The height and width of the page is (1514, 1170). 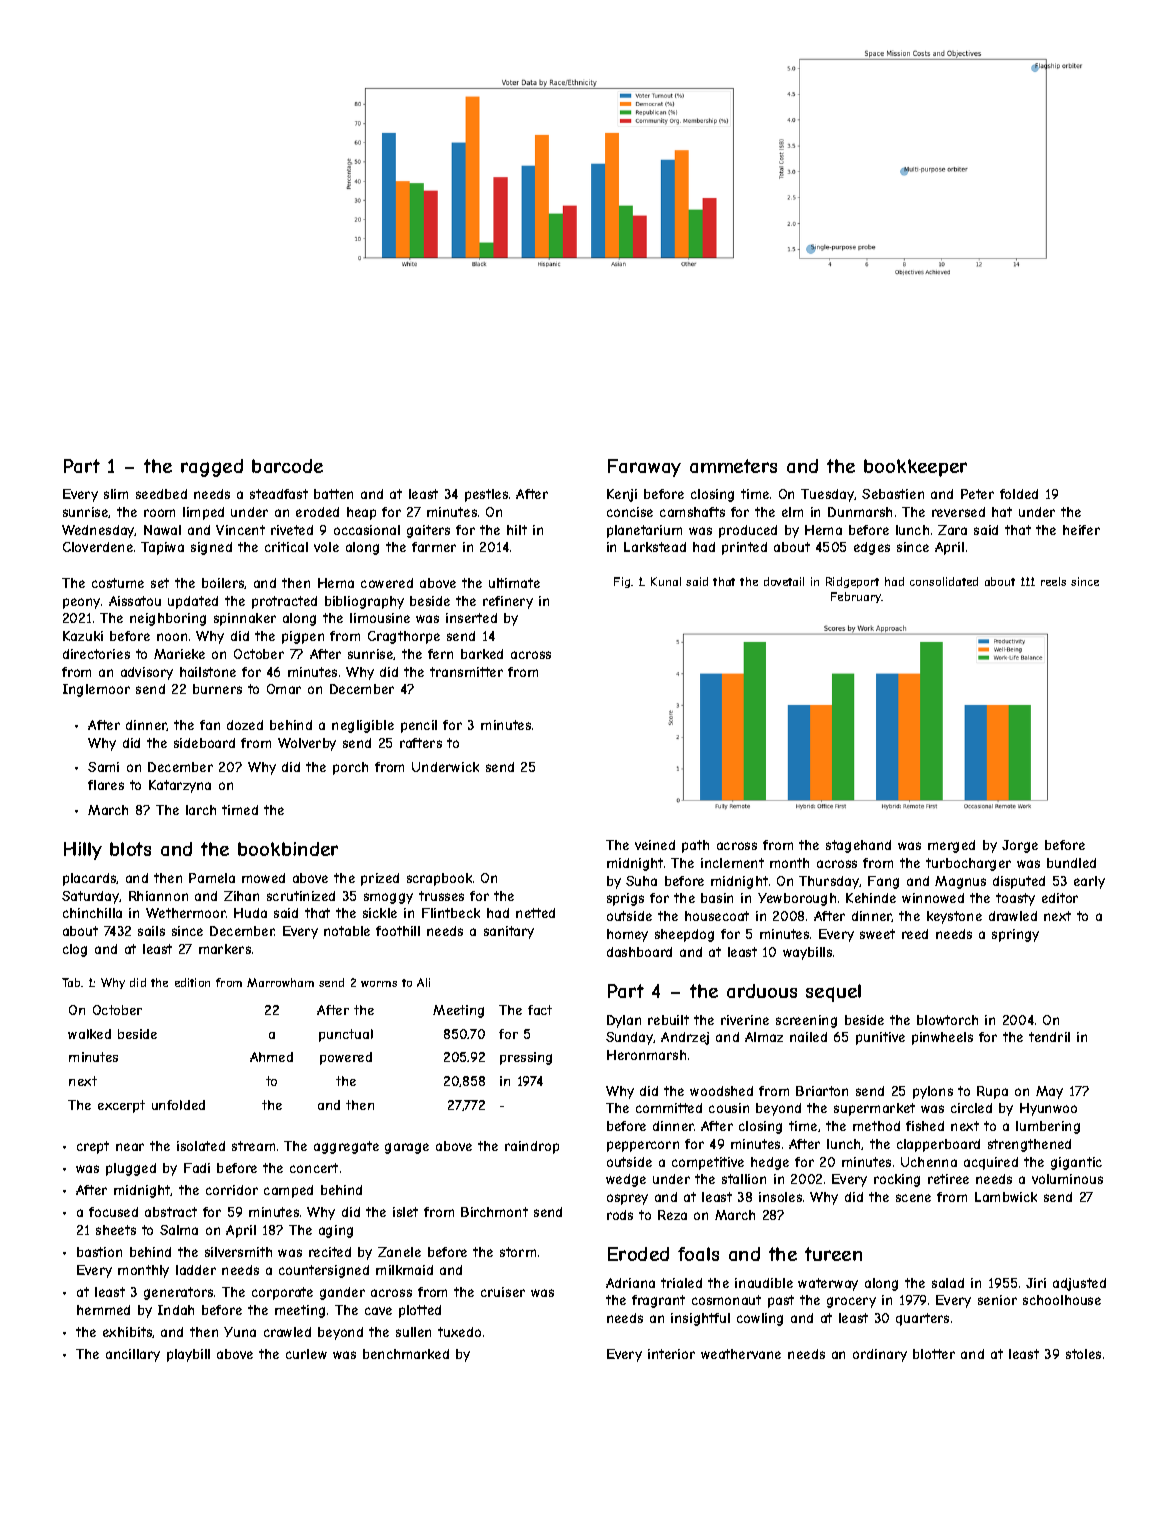 What do you see at coordinates (439, 879) in the page?
I see `scrapbook` at bounding box center [439, 879].
